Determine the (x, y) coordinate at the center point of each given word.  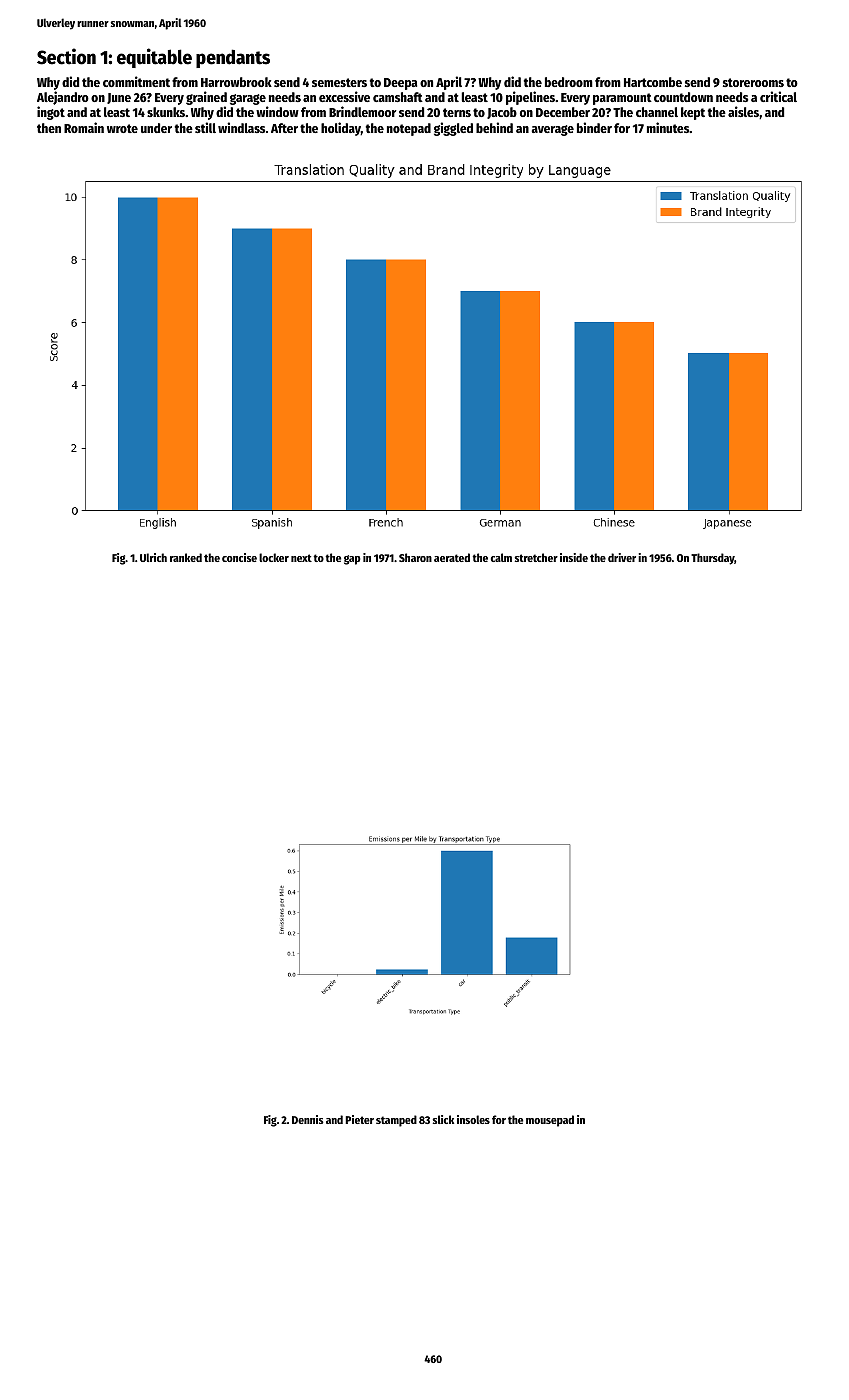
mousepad (550, 1121)
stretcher (536, 557)
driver (622, 557)
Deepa (400, 84)
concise (239, 557)
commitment (136, 81)
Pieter (359, 1119)
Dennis (308, 1119)
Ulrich (153, 557)
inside (574, 557)
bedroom (569, 82)
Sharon (415, 557)
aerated (452, 557)
